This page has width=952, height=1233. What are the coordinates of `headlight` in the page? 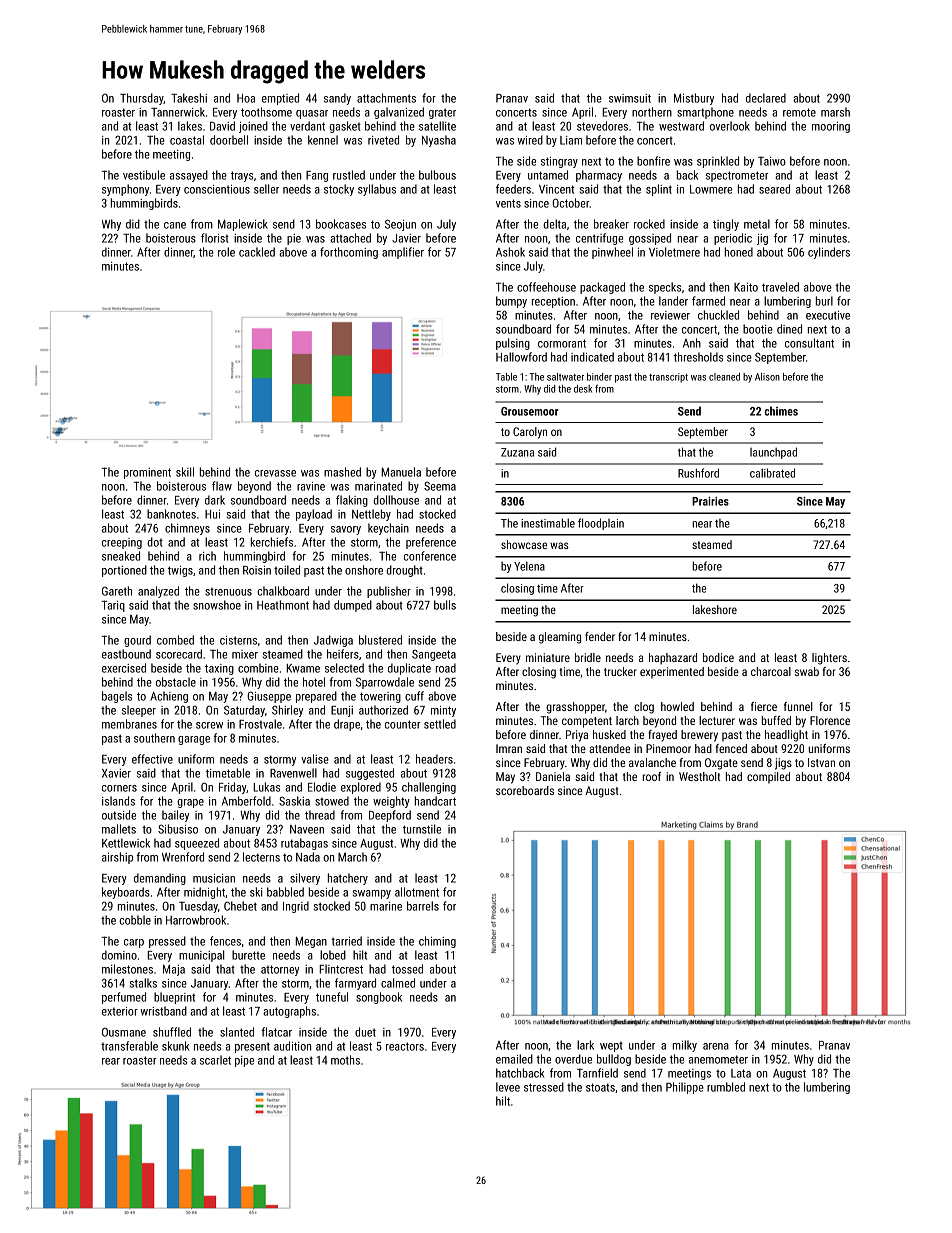 It's located at (786, 736).
